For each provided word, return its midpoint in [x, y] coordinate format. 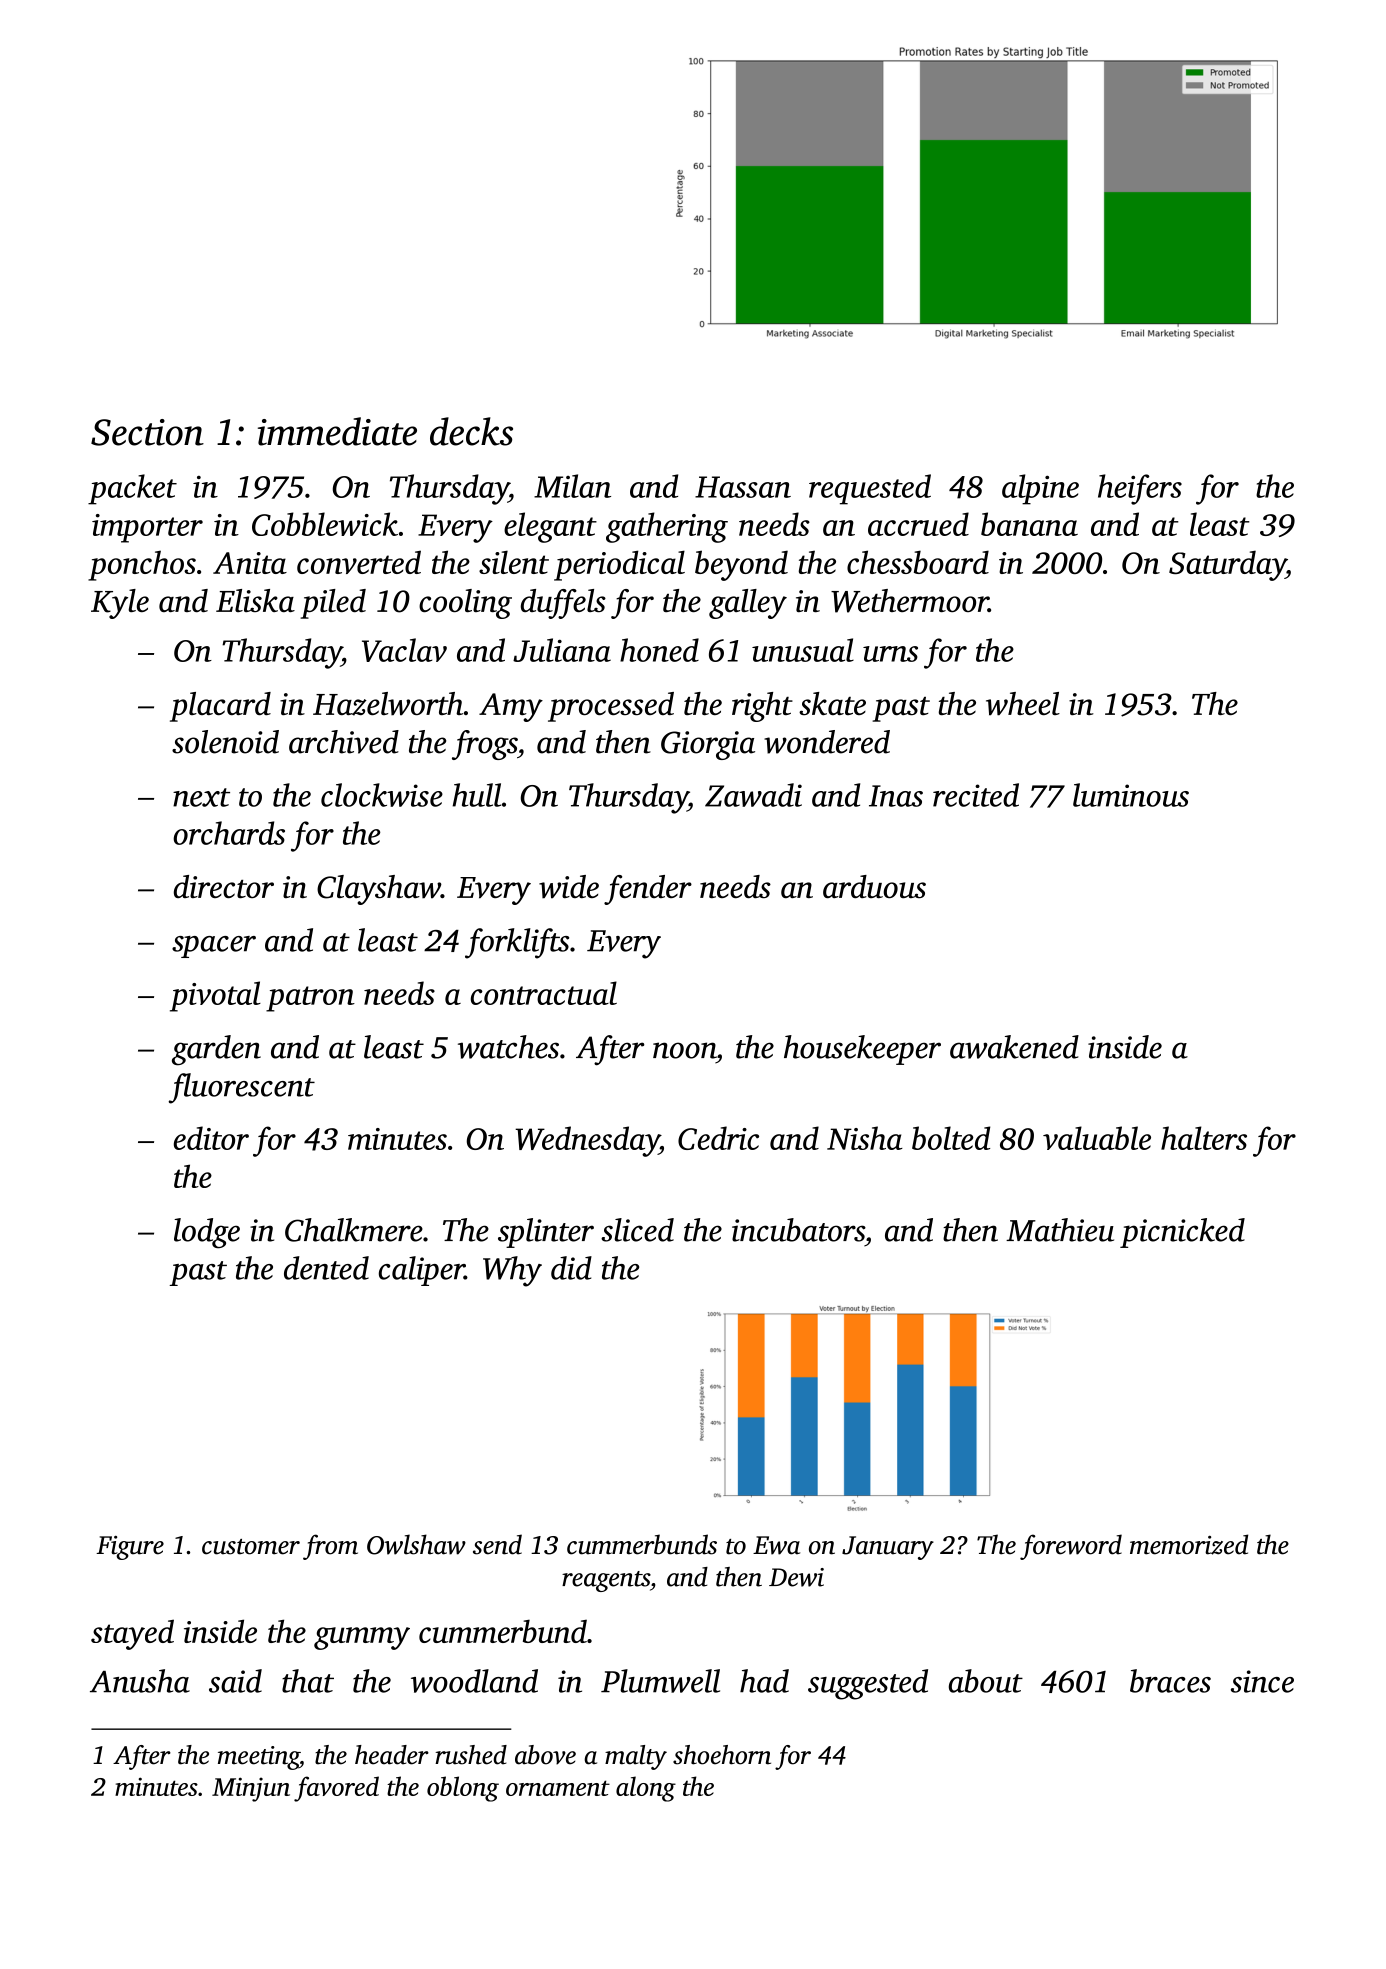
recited [976, 795]
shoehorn [722, 1755]
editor [211, 1138]
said [235, 1681]
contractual [544, 993]
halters [1204, 1138]
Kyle [120, 604]
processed [611, 707]
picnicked [1182, 1233]
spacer [214, 947]
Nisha [865, 1138]
